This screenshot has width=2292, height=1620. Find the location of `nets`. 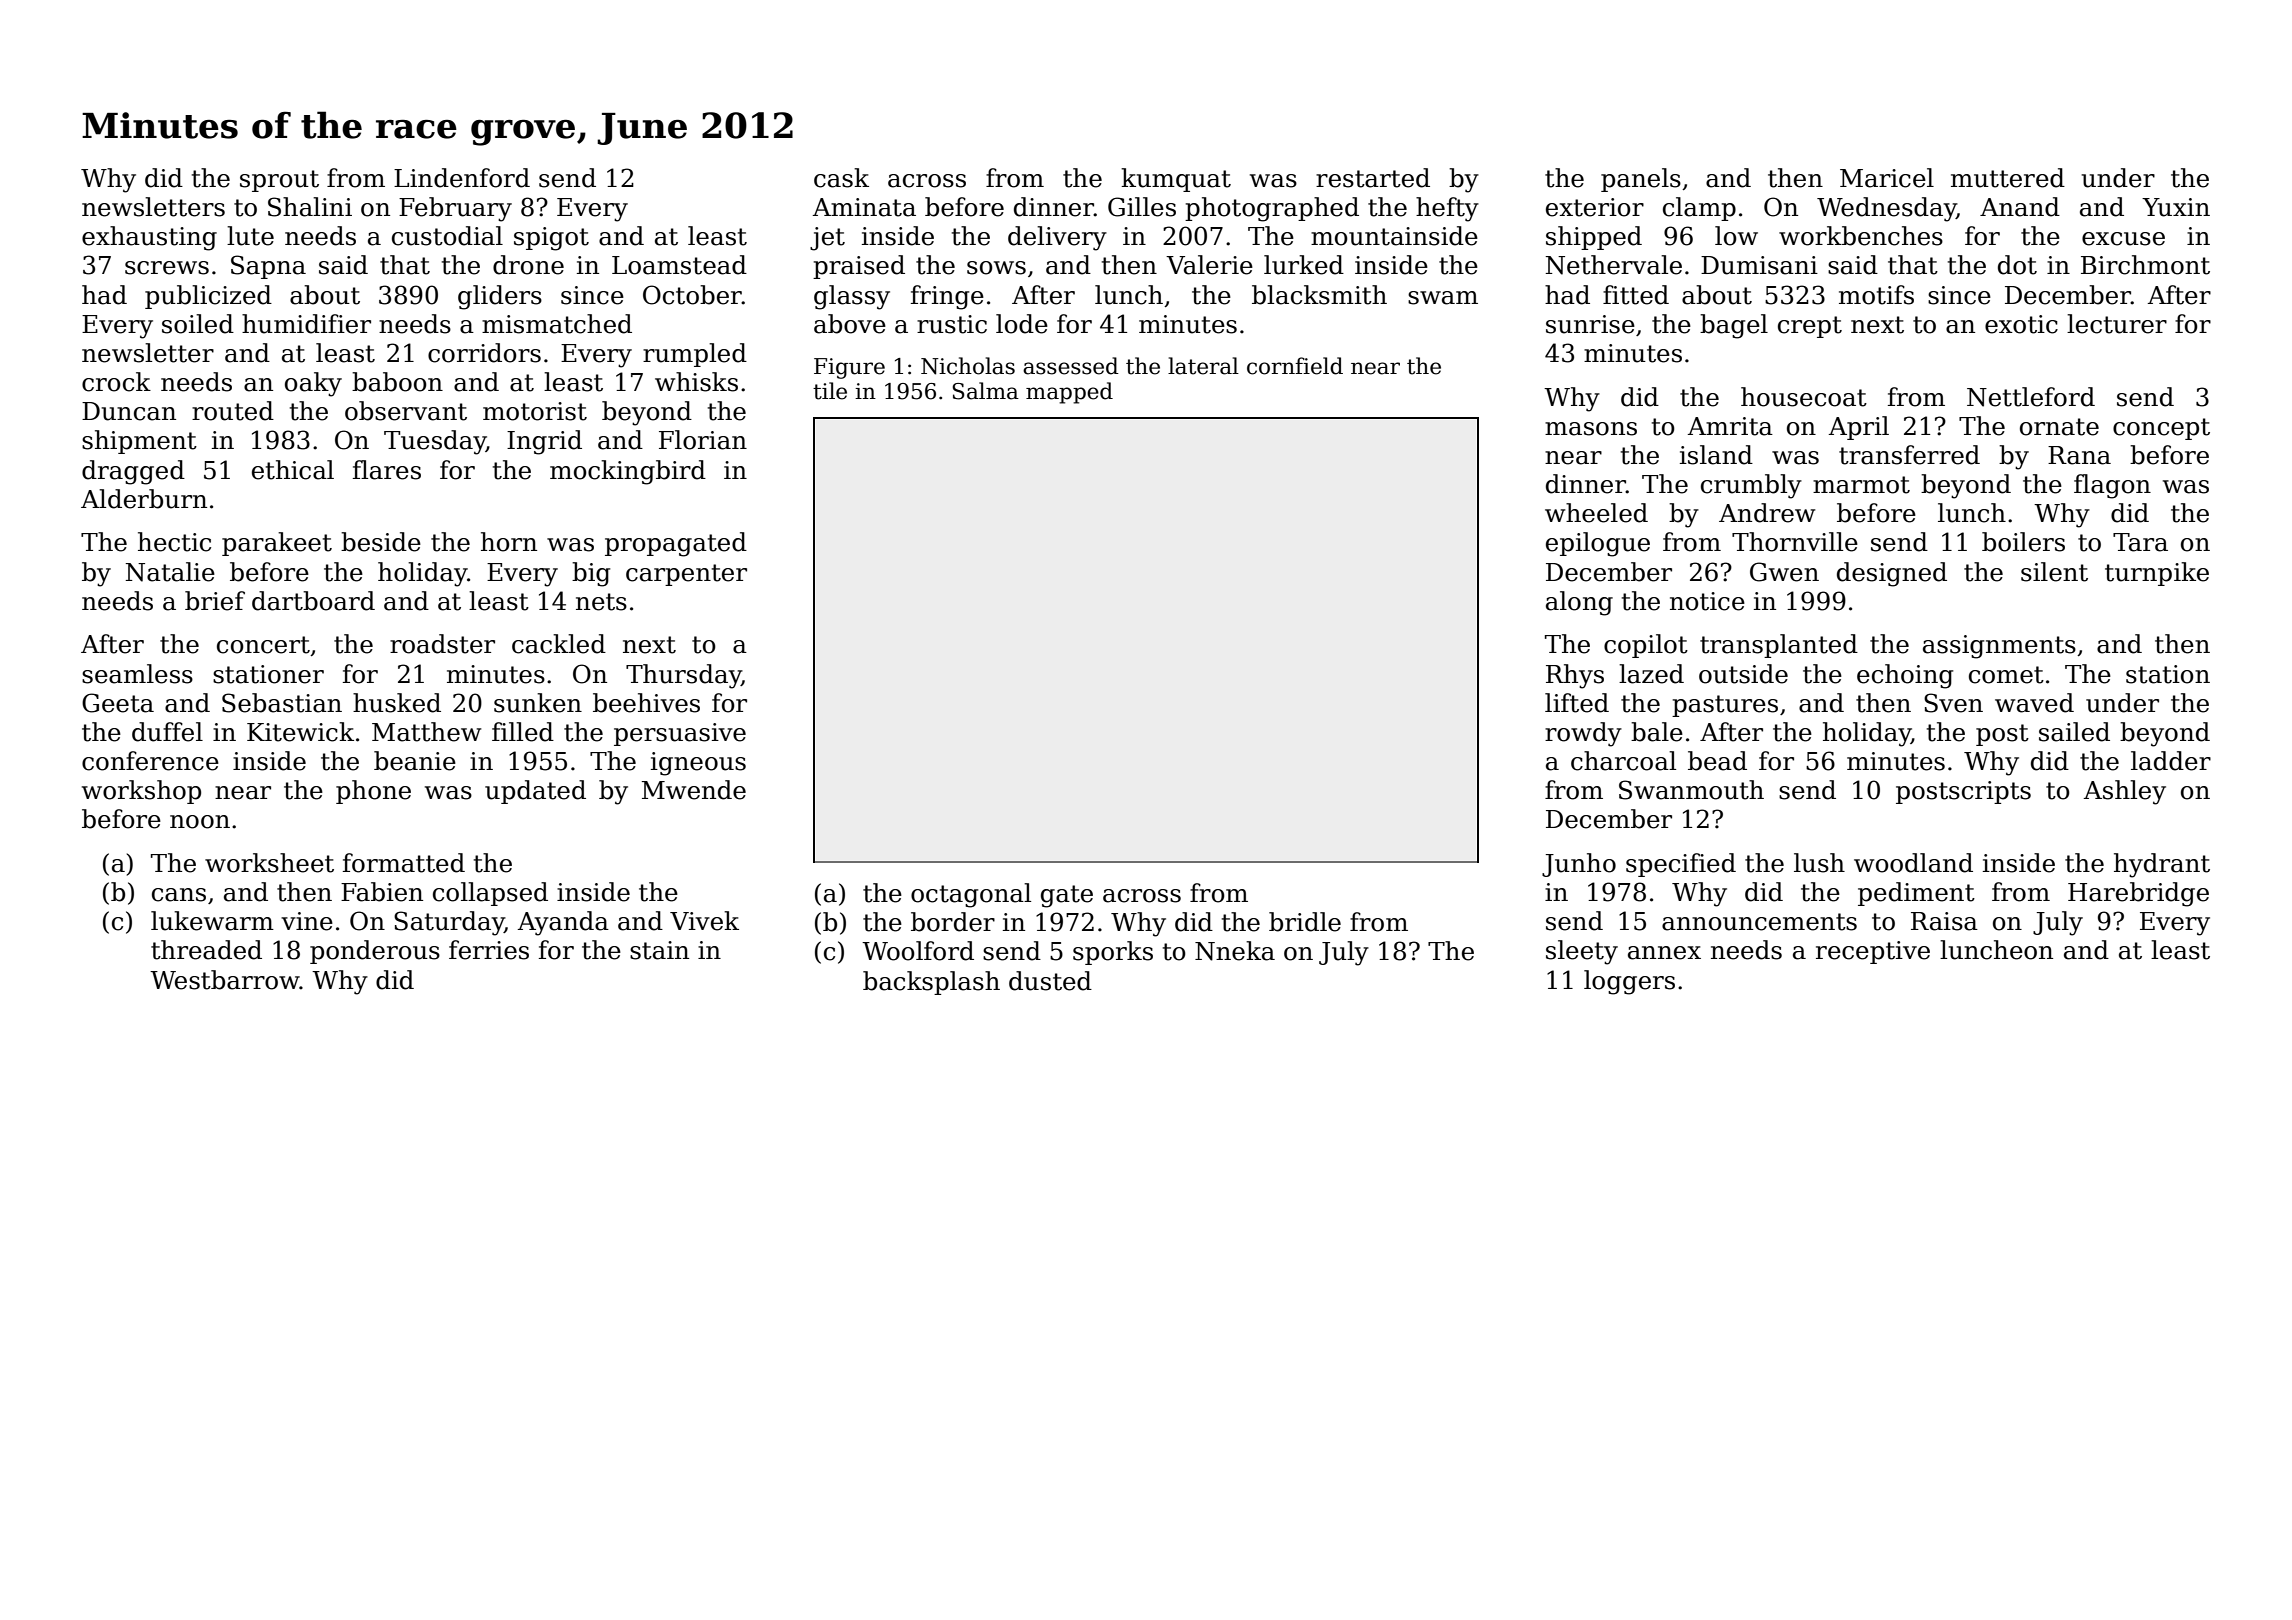

nets is located at coordinates (601, 602).
